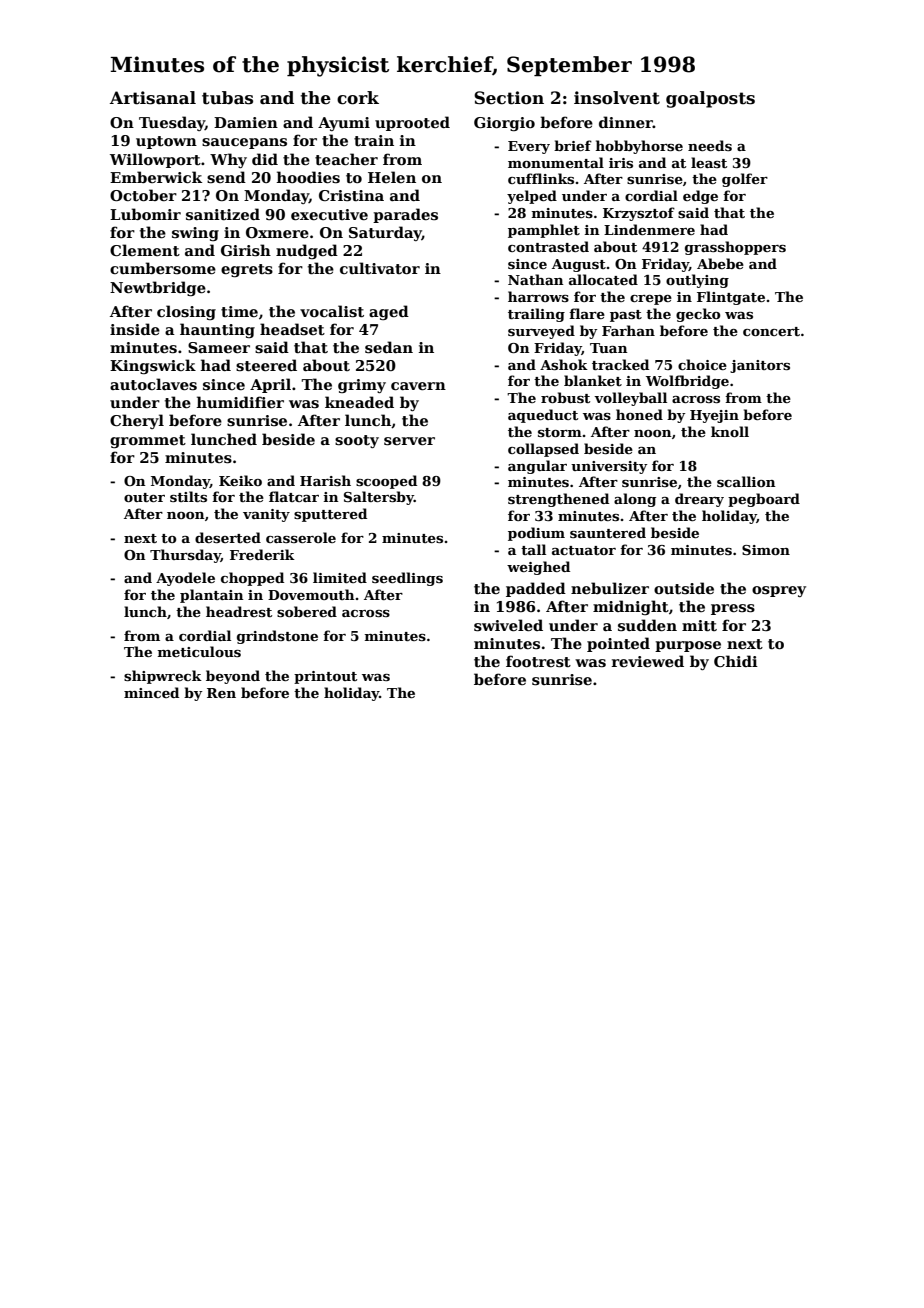 The image size is (924, 1308). I want to click on server, so click(409, 441).
